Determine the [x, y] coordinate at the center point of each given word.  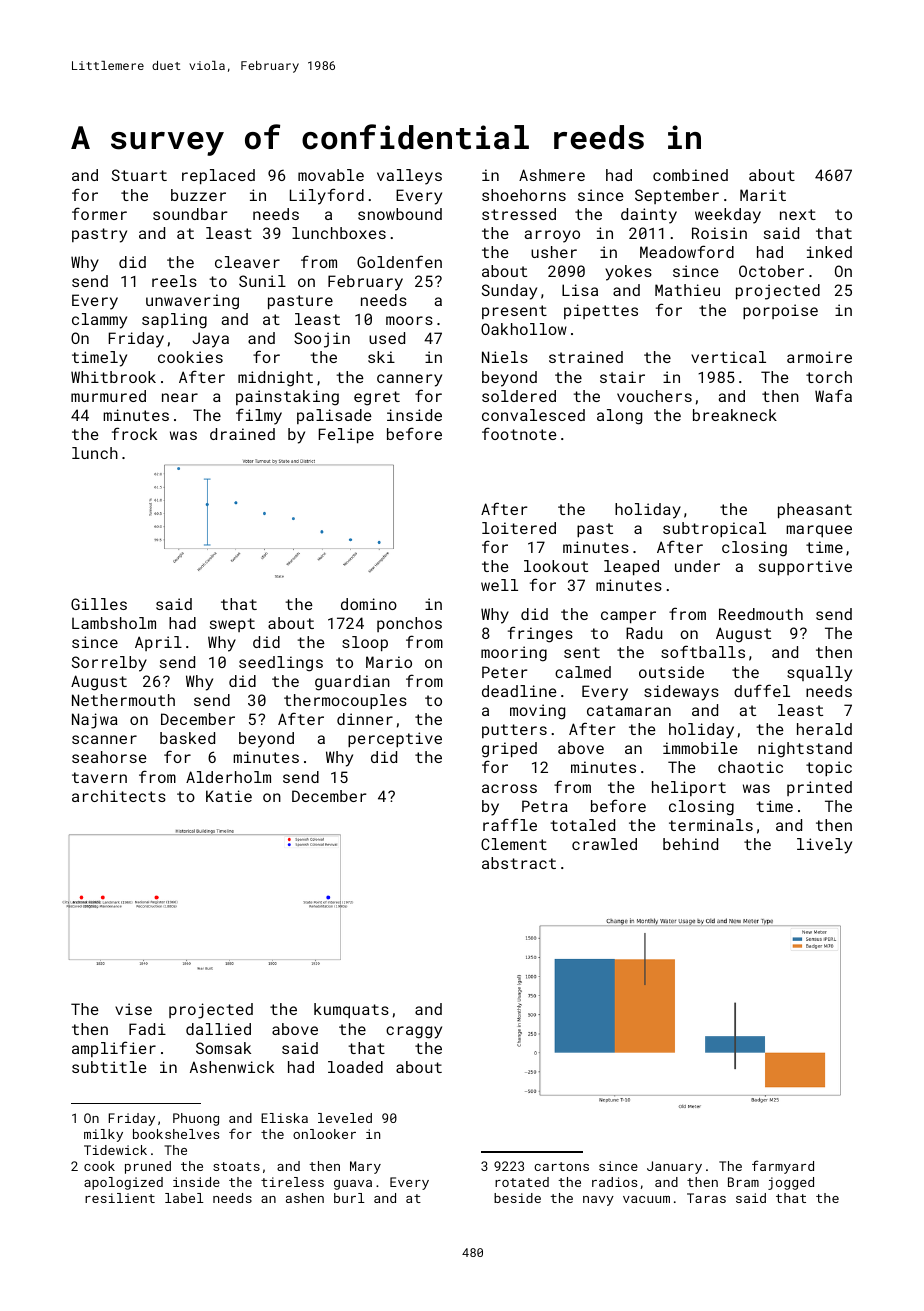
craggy [414, 1032]
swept [232, 625]
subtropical [714, 529]
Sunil [262, 281]
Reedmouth [761, 614]
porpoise [780, 311]
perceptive [395, 739]
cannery [409, 380]
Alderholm [228, 777]
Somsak [223, 1048]
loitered [519, 528]
